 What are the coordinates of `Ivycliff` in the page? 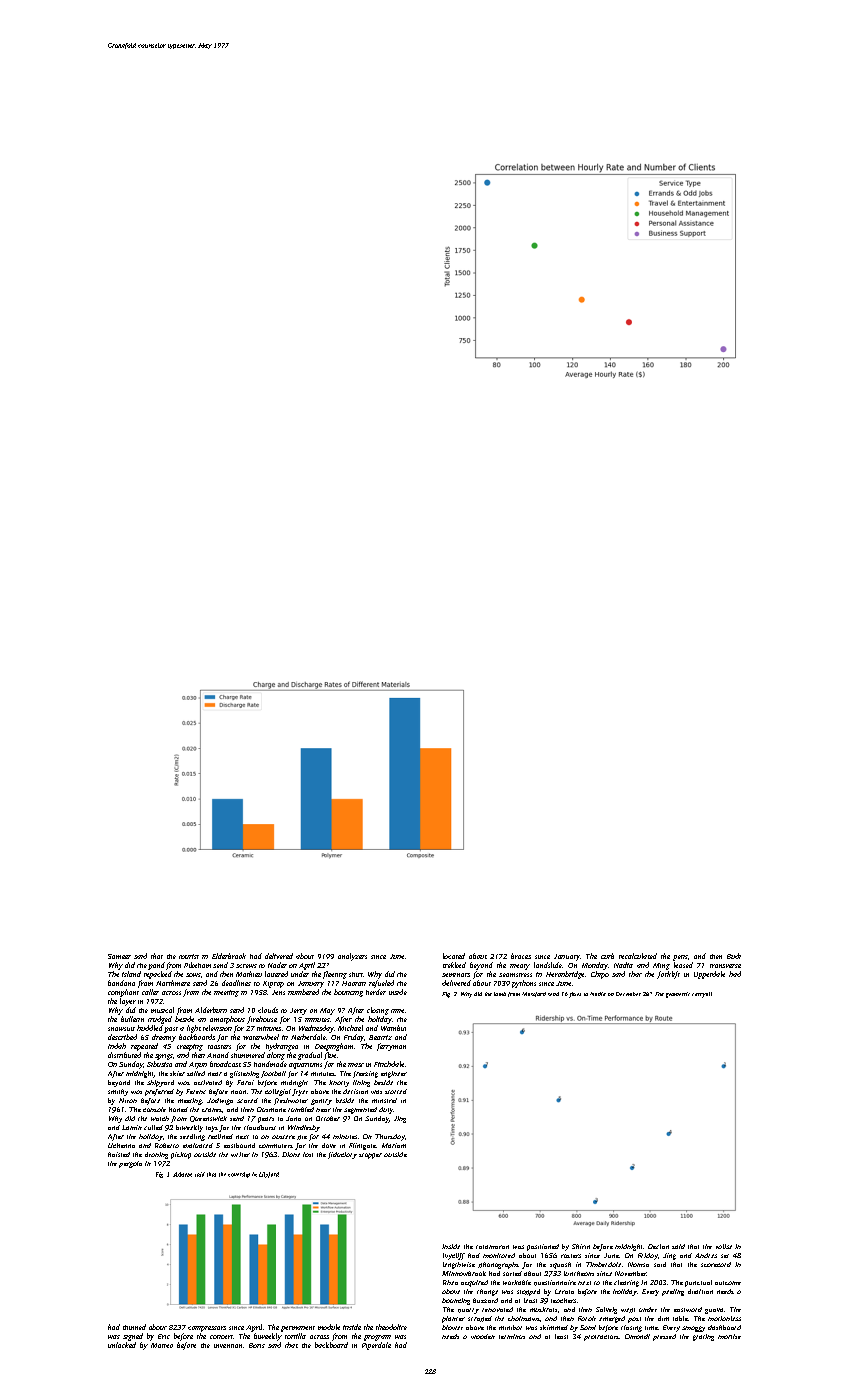 It's located at (454, 1256).
